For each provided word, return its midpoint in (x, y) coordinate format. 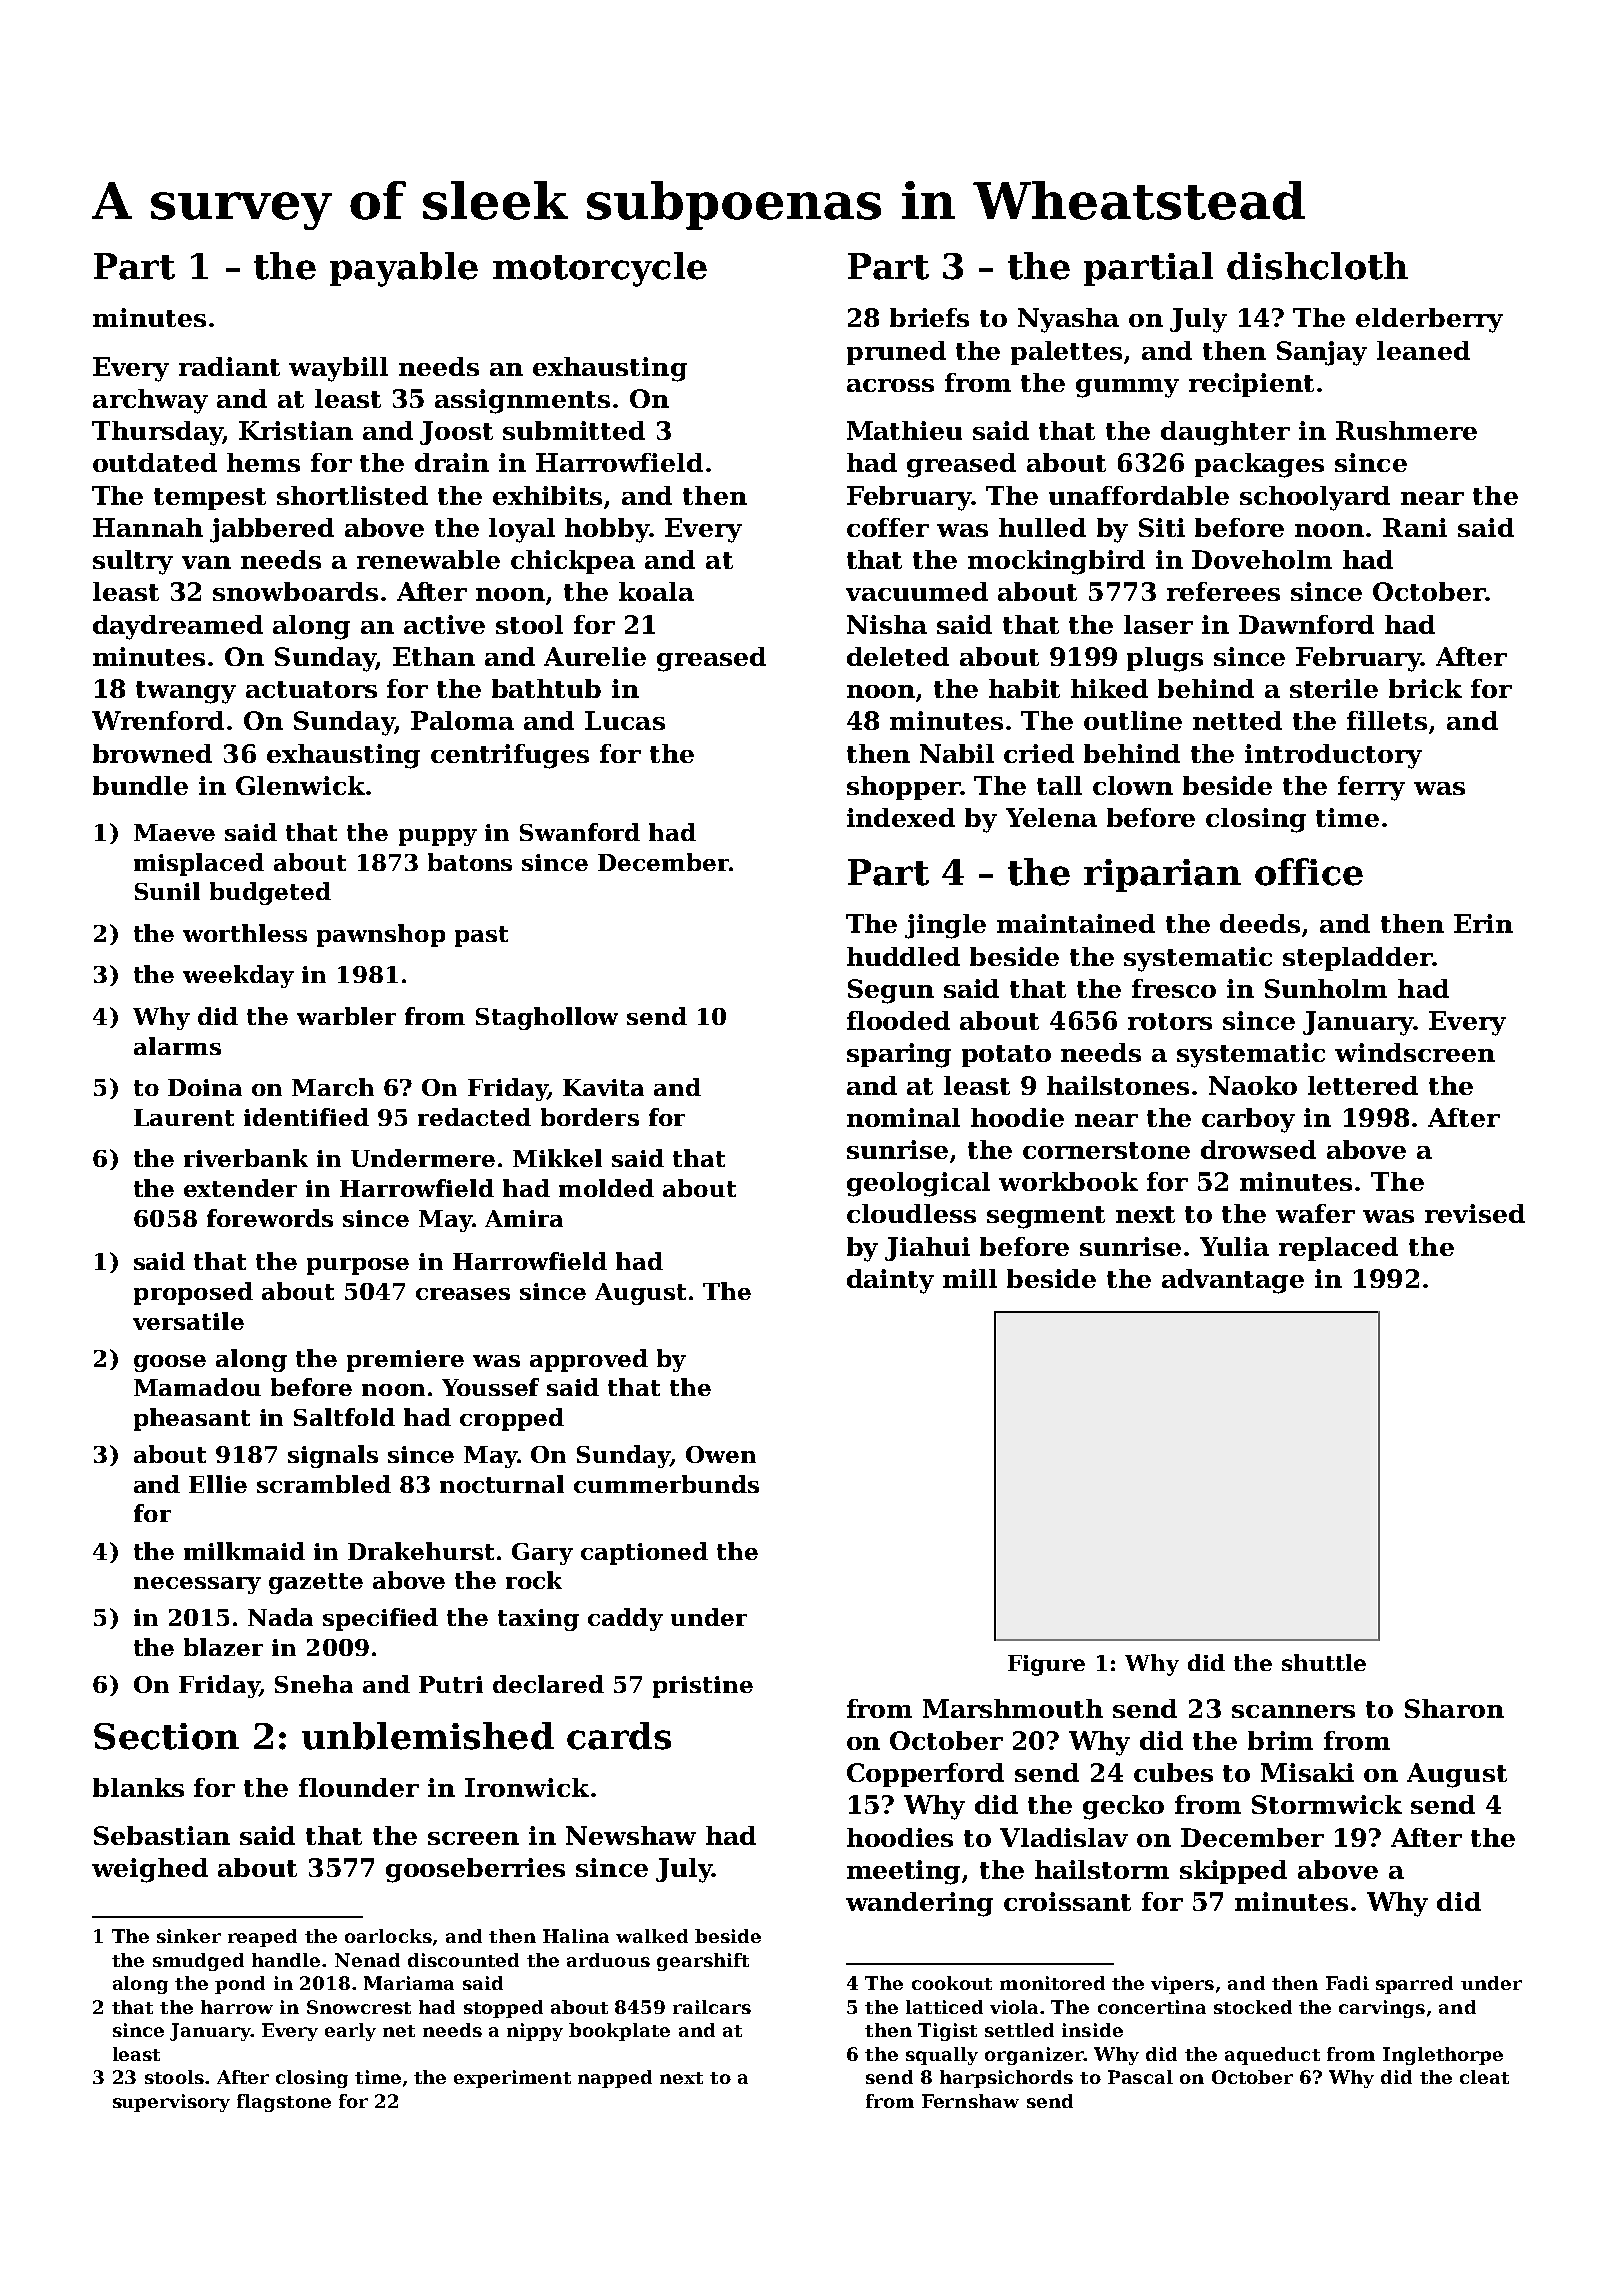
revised (1475, 1213)
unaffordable (1139, 495)
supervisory (171, 2103)
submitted (574, 430)
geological (918, 1184)
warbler (346, 1016)
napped (615, 2079)
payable (404, 269)
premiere (405, 1361)
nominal (903, 1117)
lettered (1363, 1085)
